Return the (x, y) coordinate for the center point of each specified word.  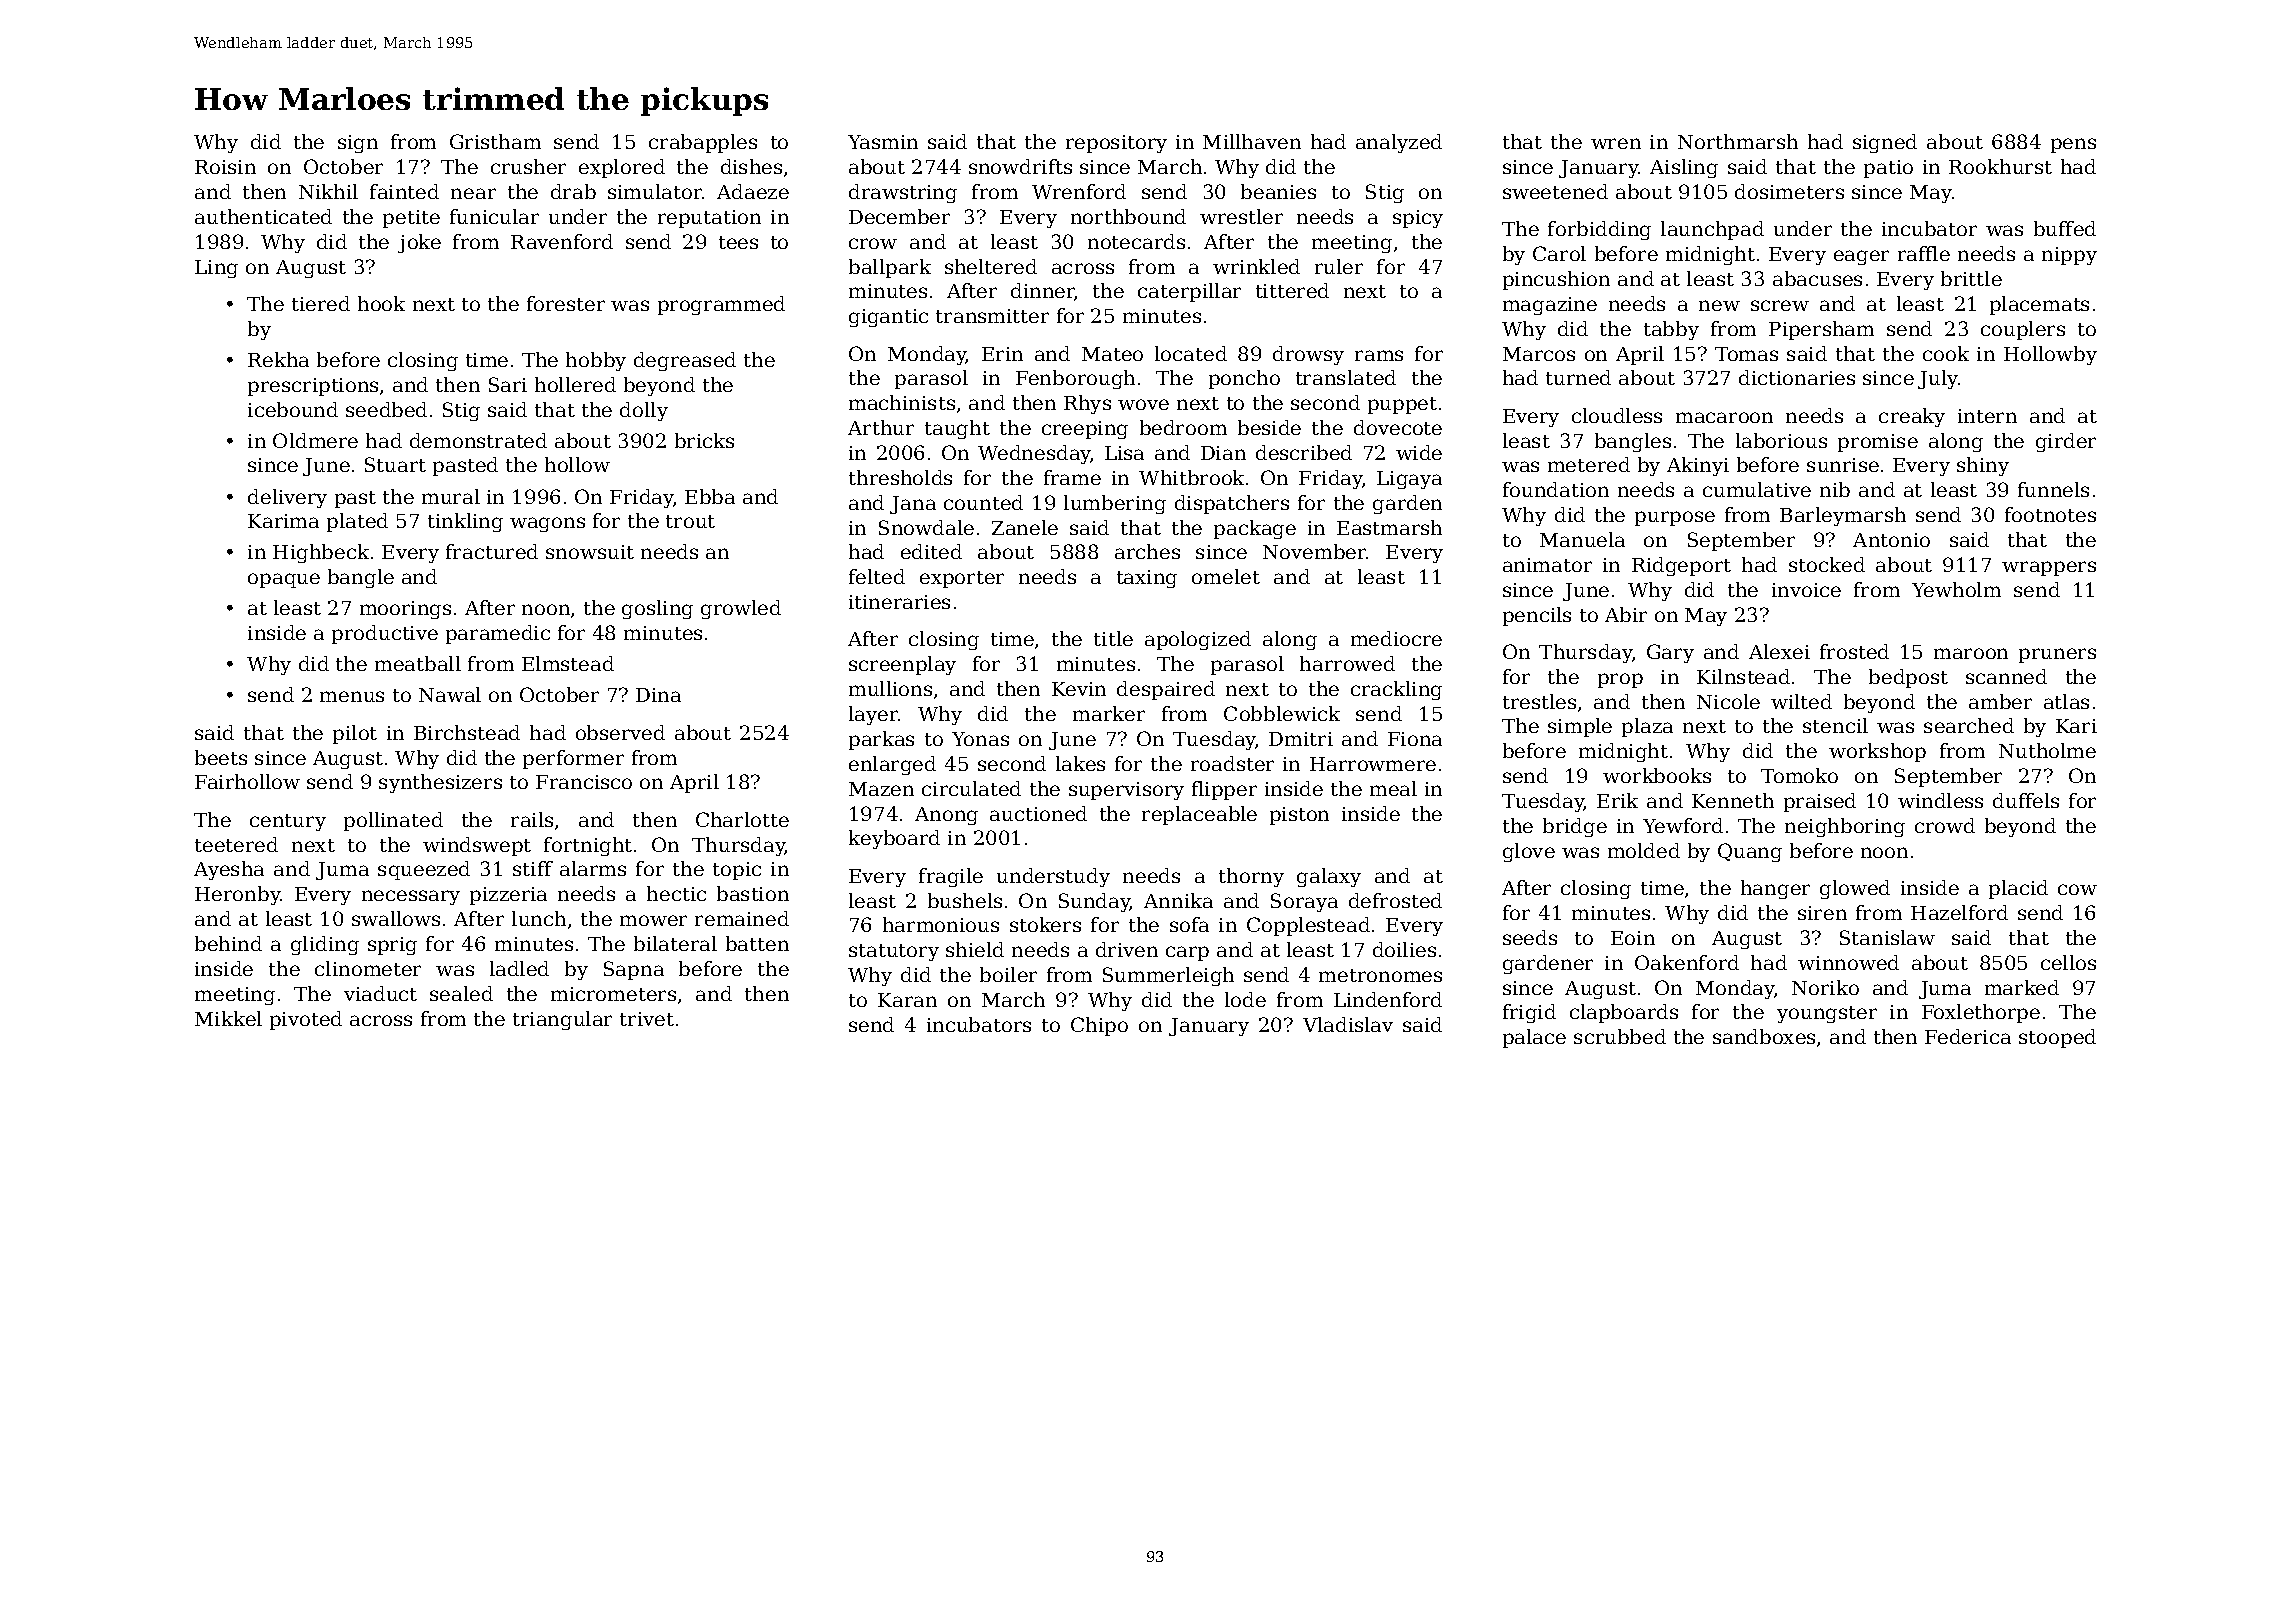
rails (532, 819)
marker (1109, 713)
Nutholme (2047, 750)
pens (2073, 145)
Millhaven (1252, 141)
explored (622, 168)
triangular (562, 1020)
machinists (902, 402)
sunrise (1843, 465)
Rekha (278, 359)
